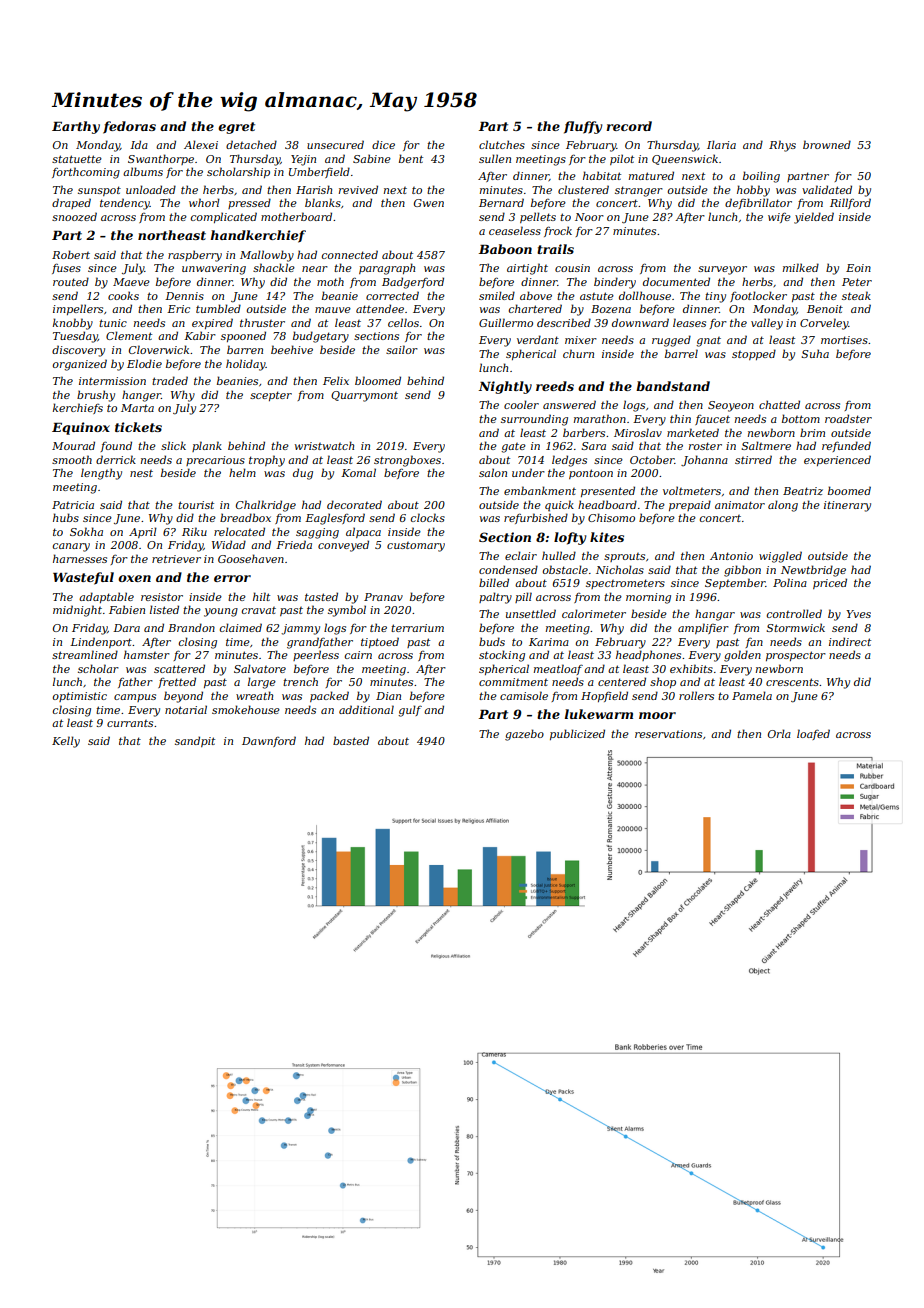 The width and height of the screenshot is (924, 1308). What do you see at coordinates (403, 322) in the screenshot?
I see `cellos` at bounding box center [403, 322].
